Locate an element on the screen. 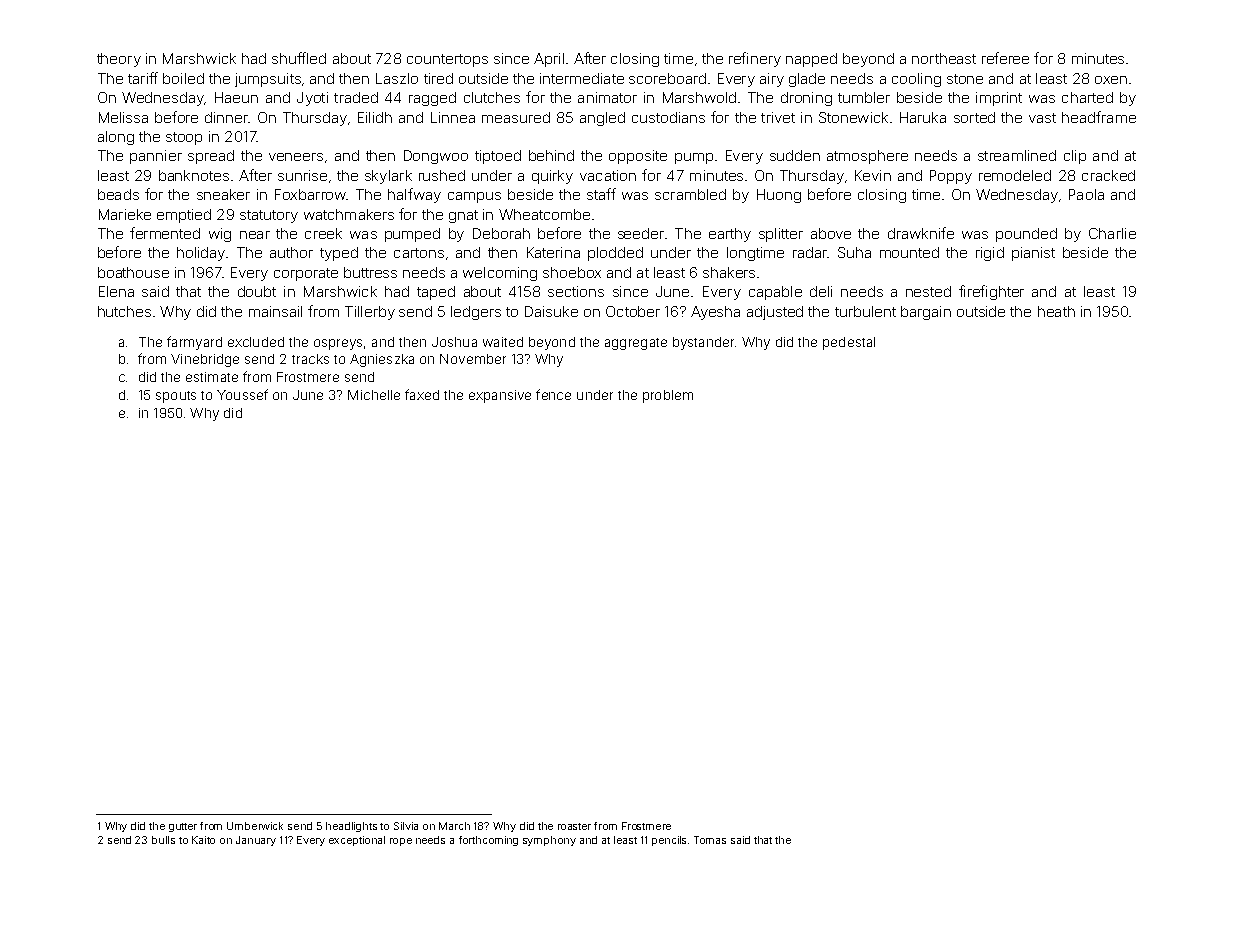 Image resolution: width=1233 pixels, height=952 pixels. pencils is located at coordinates (669, 841).
